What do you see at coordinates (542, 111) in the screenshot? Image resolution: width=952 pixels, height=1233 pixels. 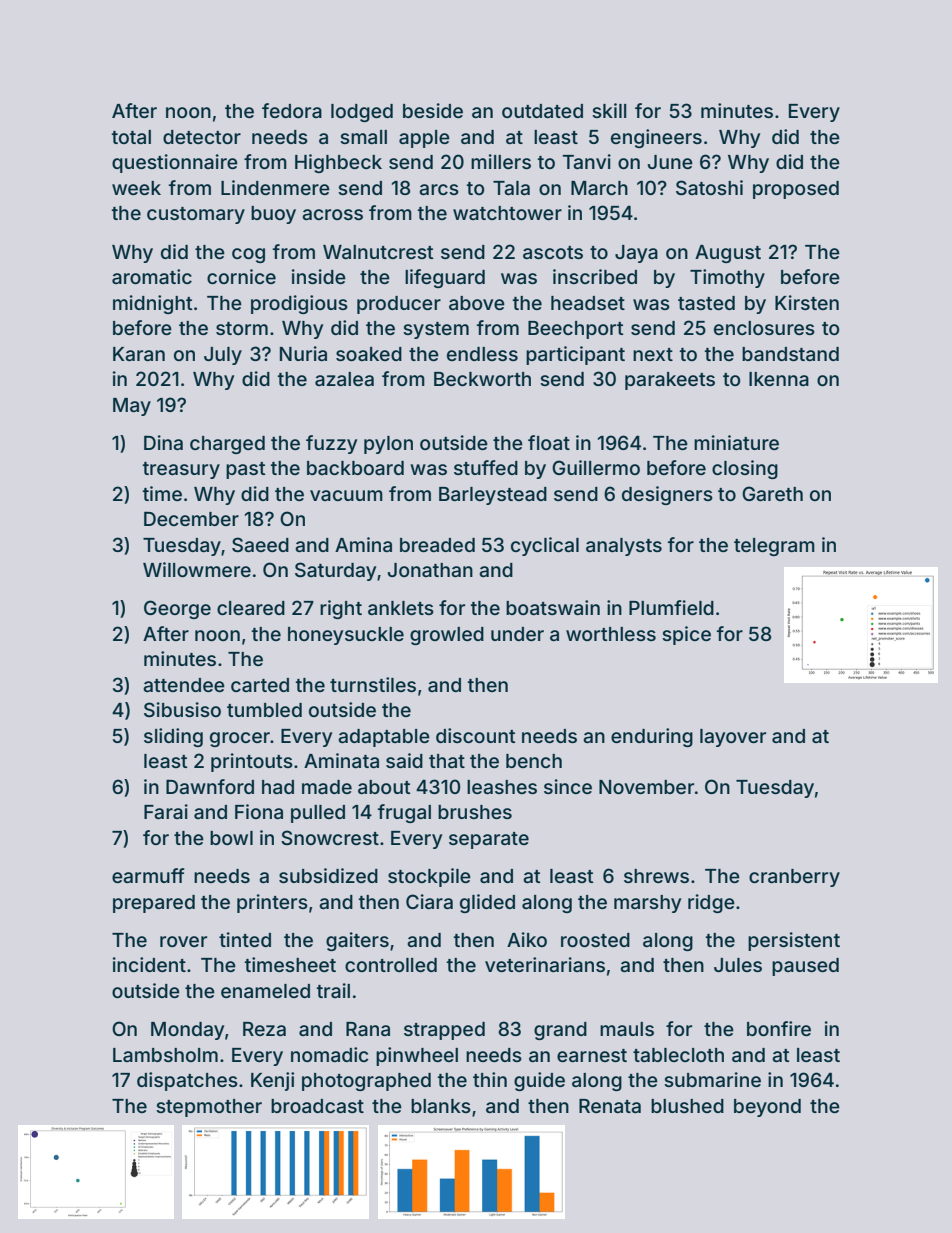 I see `outdated` at bounding box center [542, 111].
